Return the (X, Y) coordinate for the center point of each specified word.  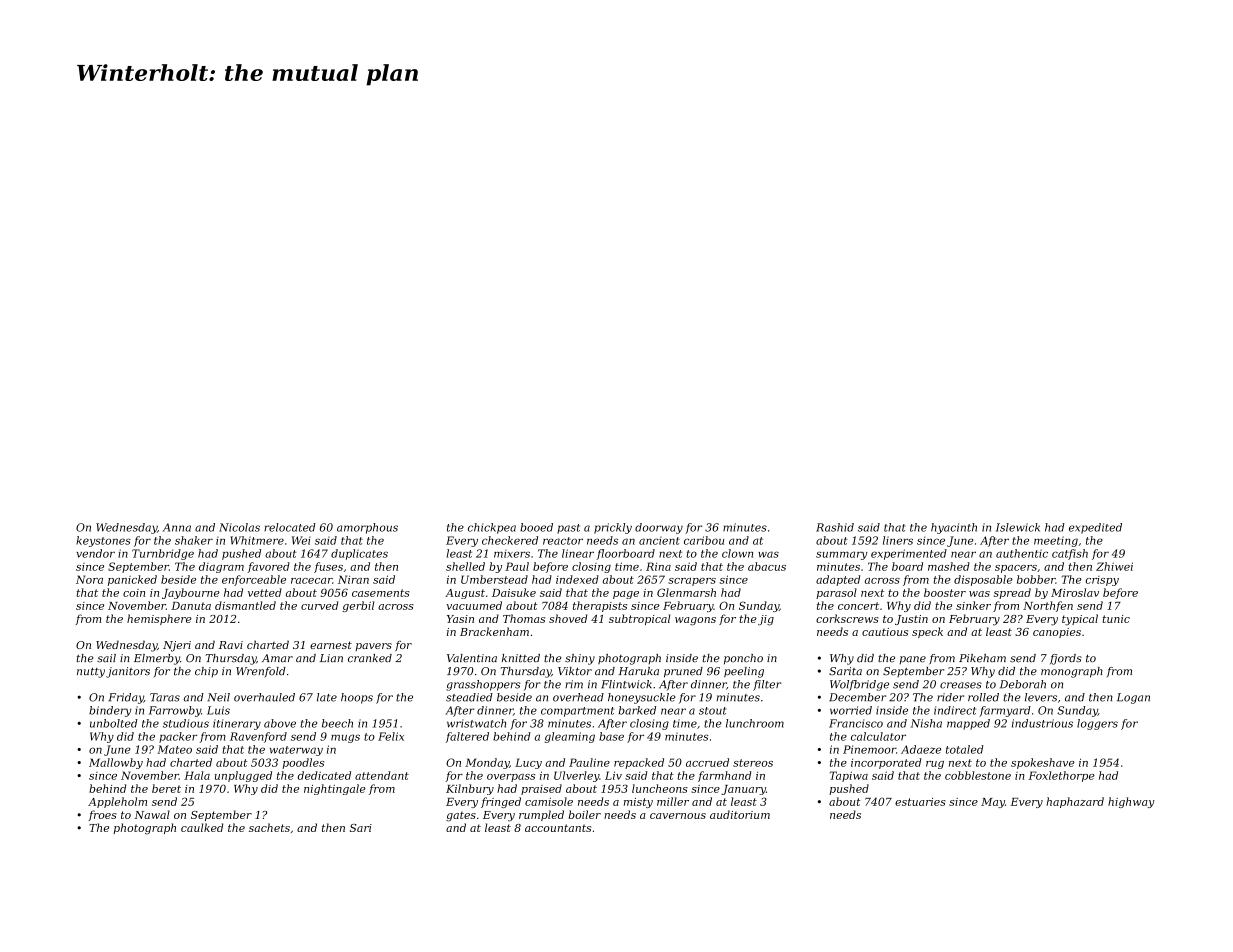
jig (766, 620)
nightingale (335, 789)
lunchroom (755, 723)
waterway (296, 751)
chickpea (492, 528)
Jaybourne (191, 593)
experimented (909, 554)
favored (268, 567)
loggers (1097, 724)
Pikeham (982, 658)
